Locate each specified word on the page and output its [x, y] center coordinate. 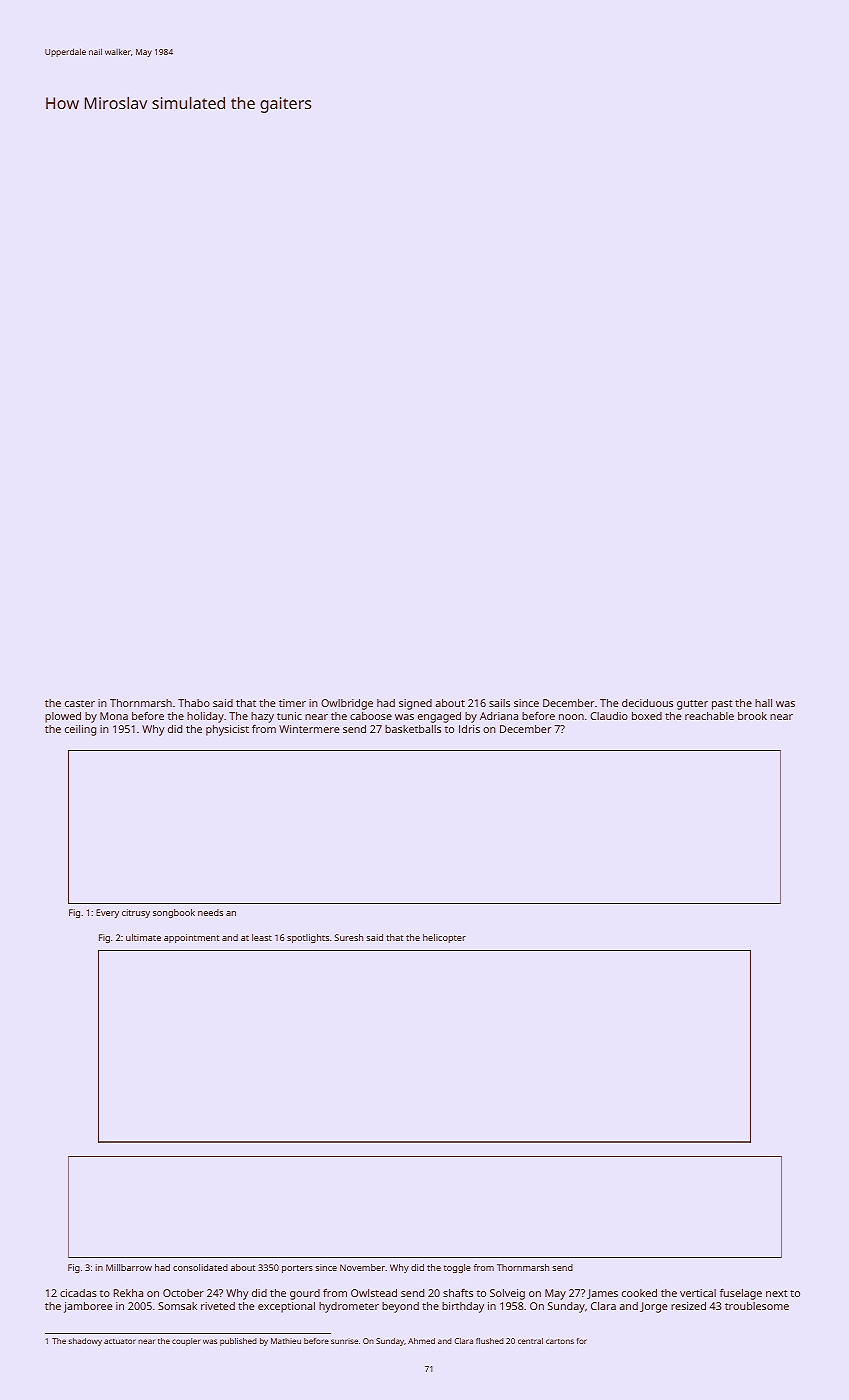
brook [752, 716]
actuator [120, 1341]
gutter [692, 705]
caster [80, 703]
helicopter [444, 938]
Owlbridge [347, 704]
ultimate [143, 937]
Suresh [349, 937]
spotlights [308, 938]
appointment [191, 938]
